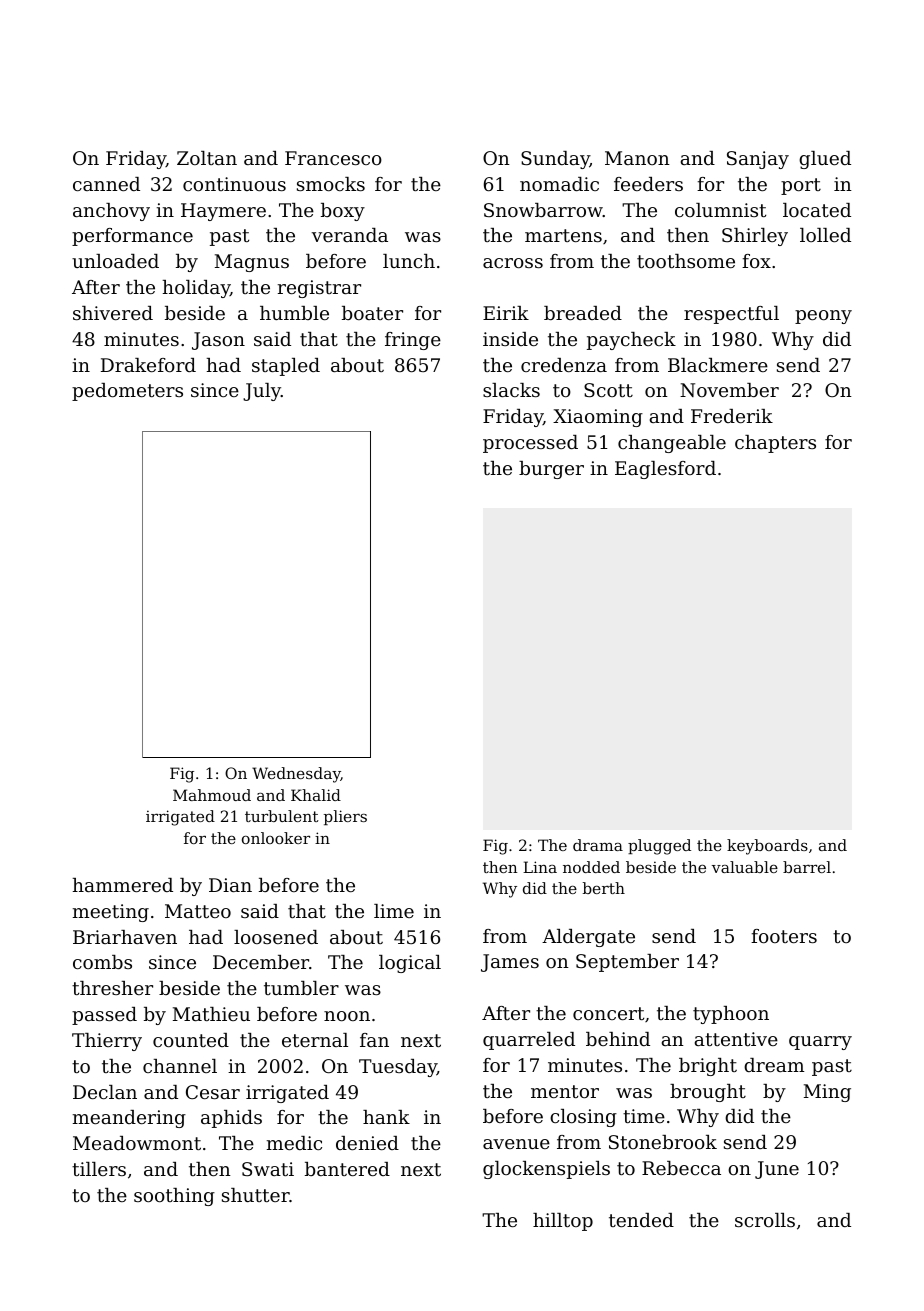  I want to click on scrolls, so click(765, 1220).
